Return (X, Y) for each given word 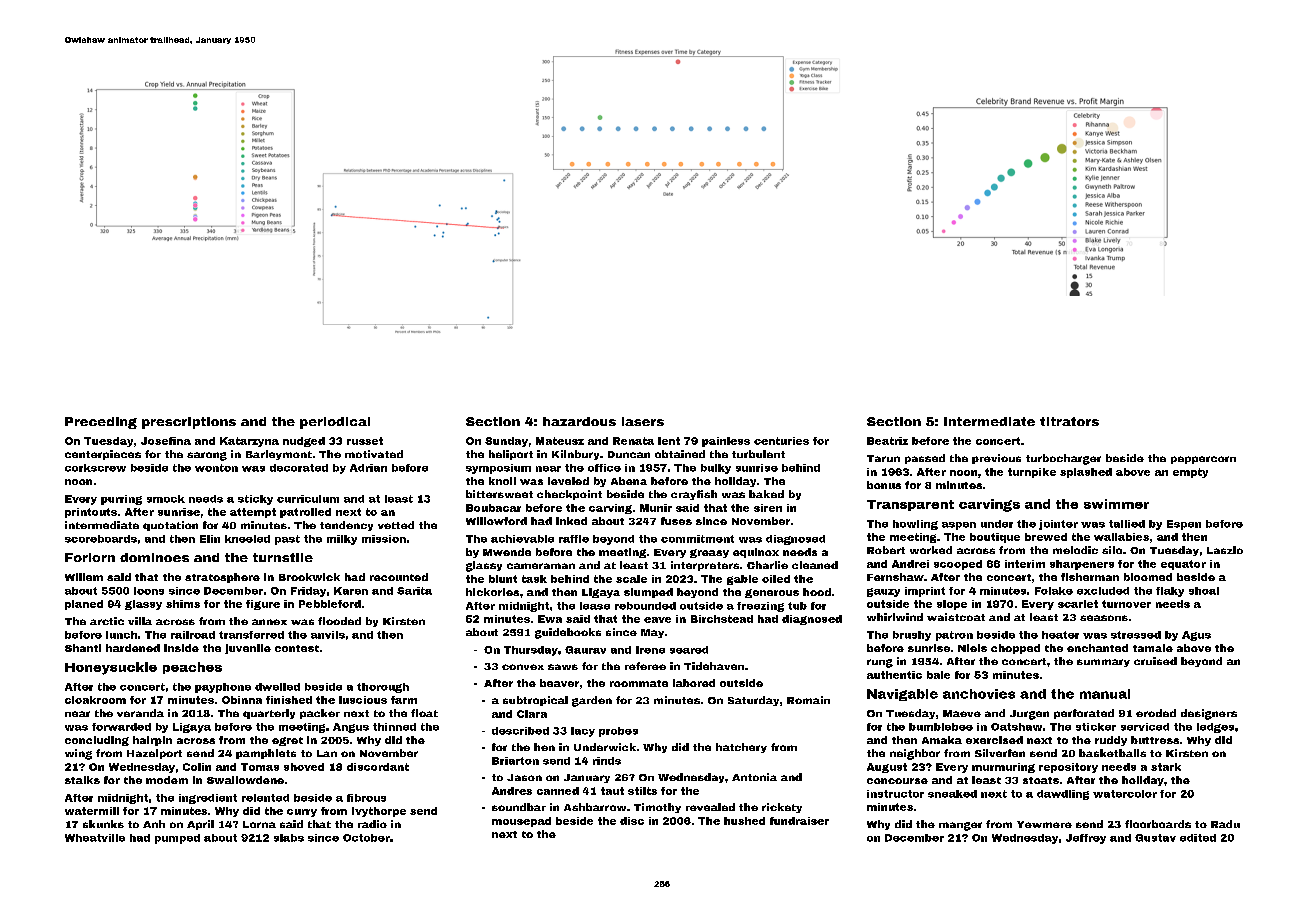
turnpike (1032, 473)
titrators (1069, 421)
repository (1068, 768)
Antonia (754, 777)
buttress (1155, 740)
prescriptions (189, 423)
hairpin (152, 741)
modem (167, 780)
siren (768, 508)
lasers (643, 421)
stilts (642, 791)
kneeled (247, 539)
